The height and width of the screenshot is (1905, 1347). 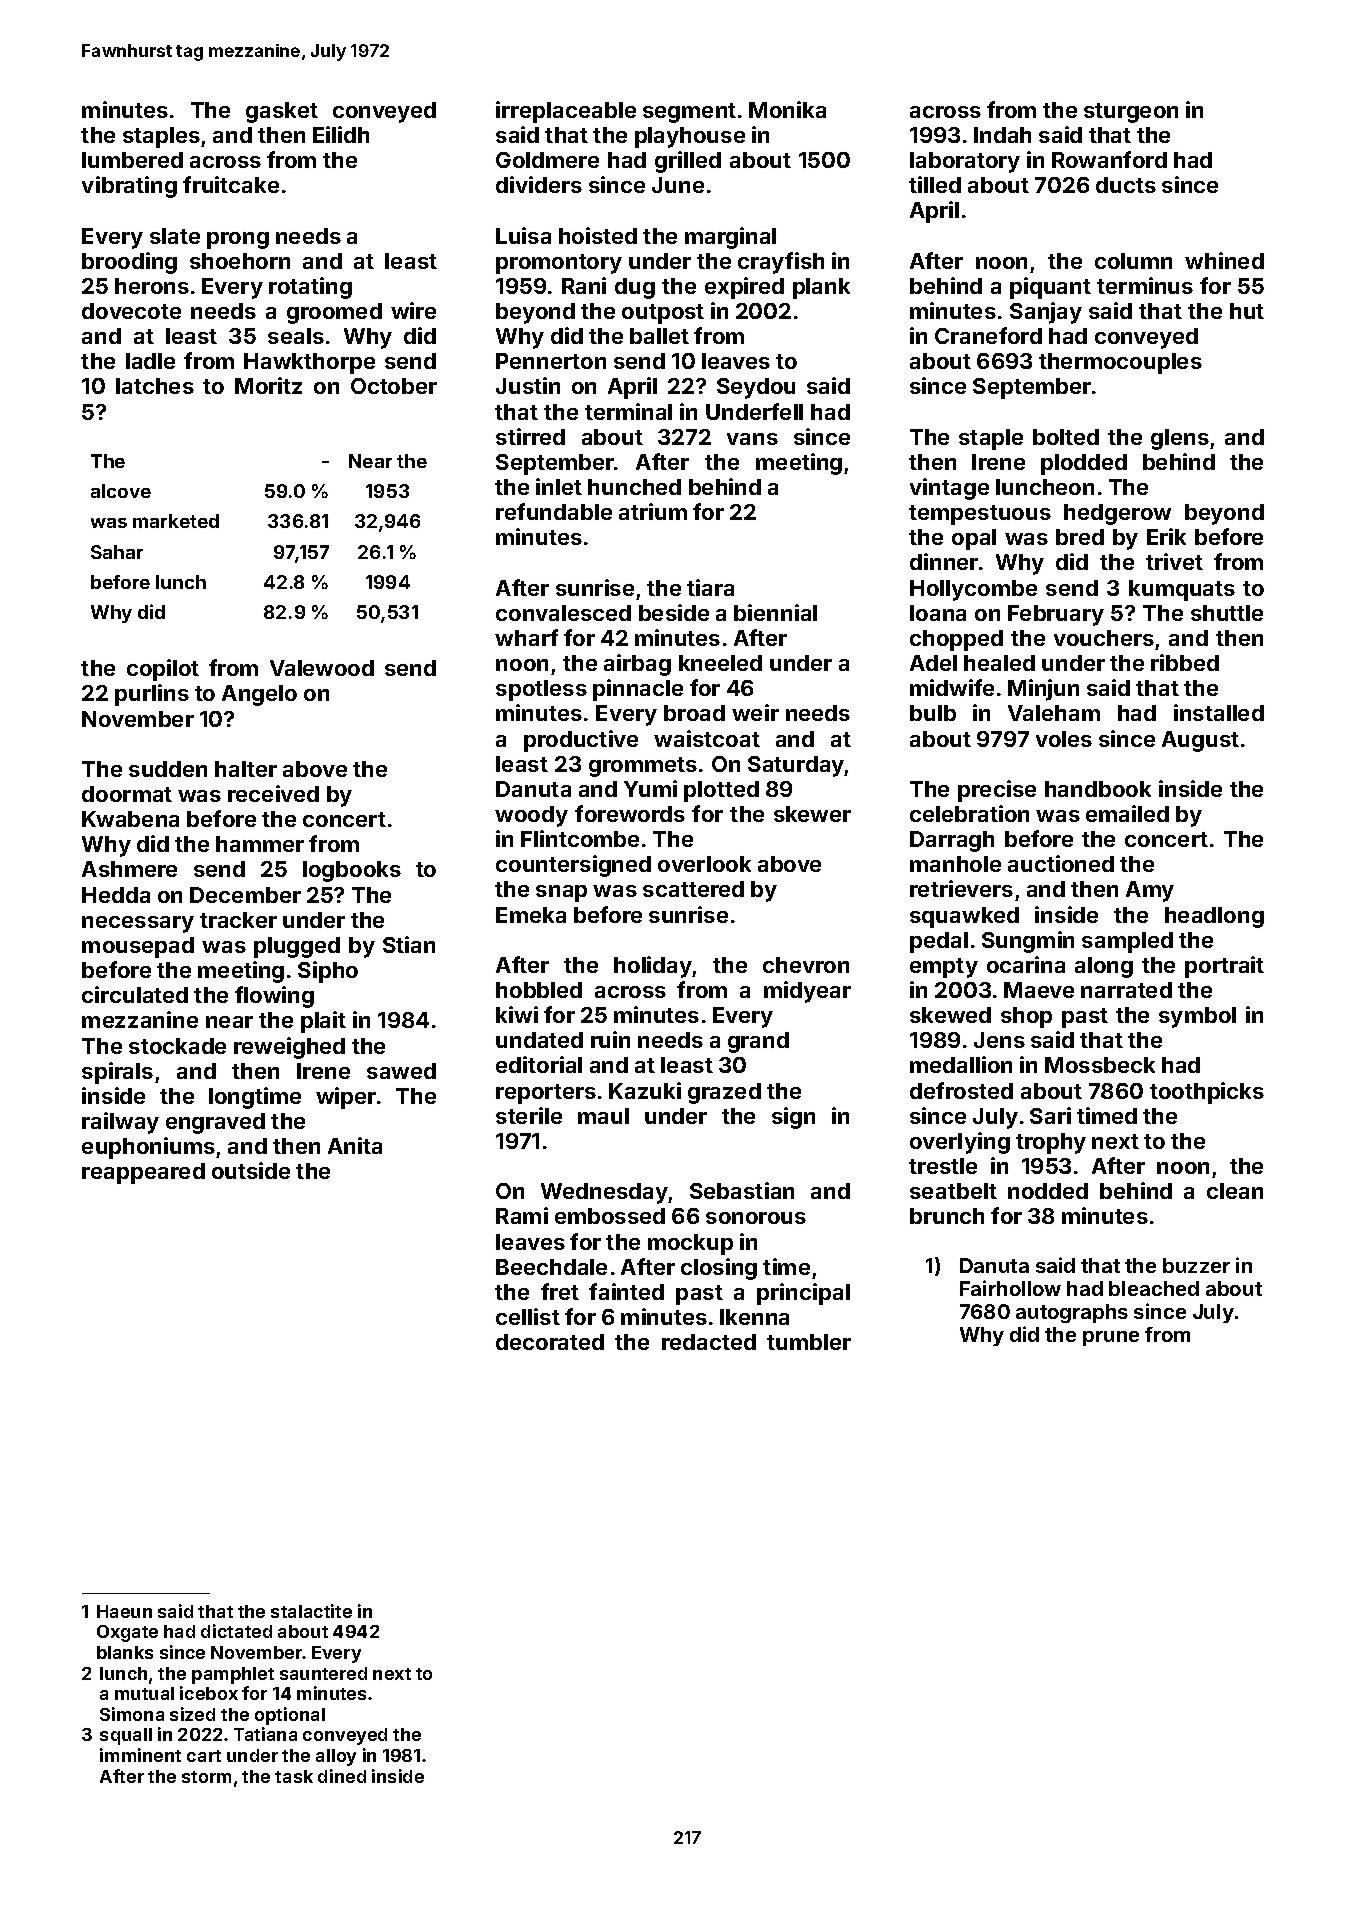 What do you see at coordinates (282, 112) in the screenshot?
I see `gasket` at bounding box center [282, 112].
